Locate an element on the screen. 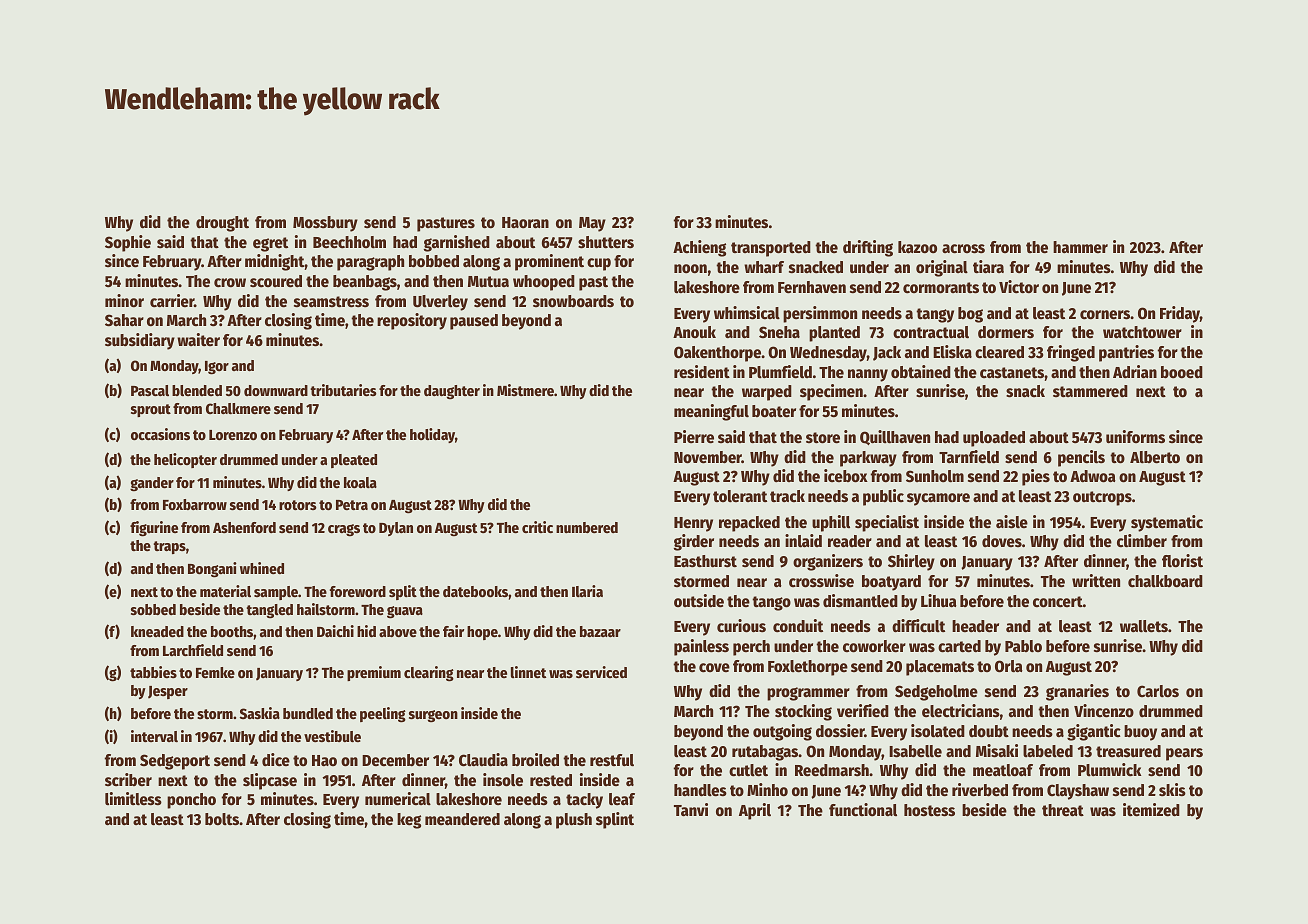 The height and width of the screenshot is (924, 1308). corners is located at coordinates (1105, 315).
